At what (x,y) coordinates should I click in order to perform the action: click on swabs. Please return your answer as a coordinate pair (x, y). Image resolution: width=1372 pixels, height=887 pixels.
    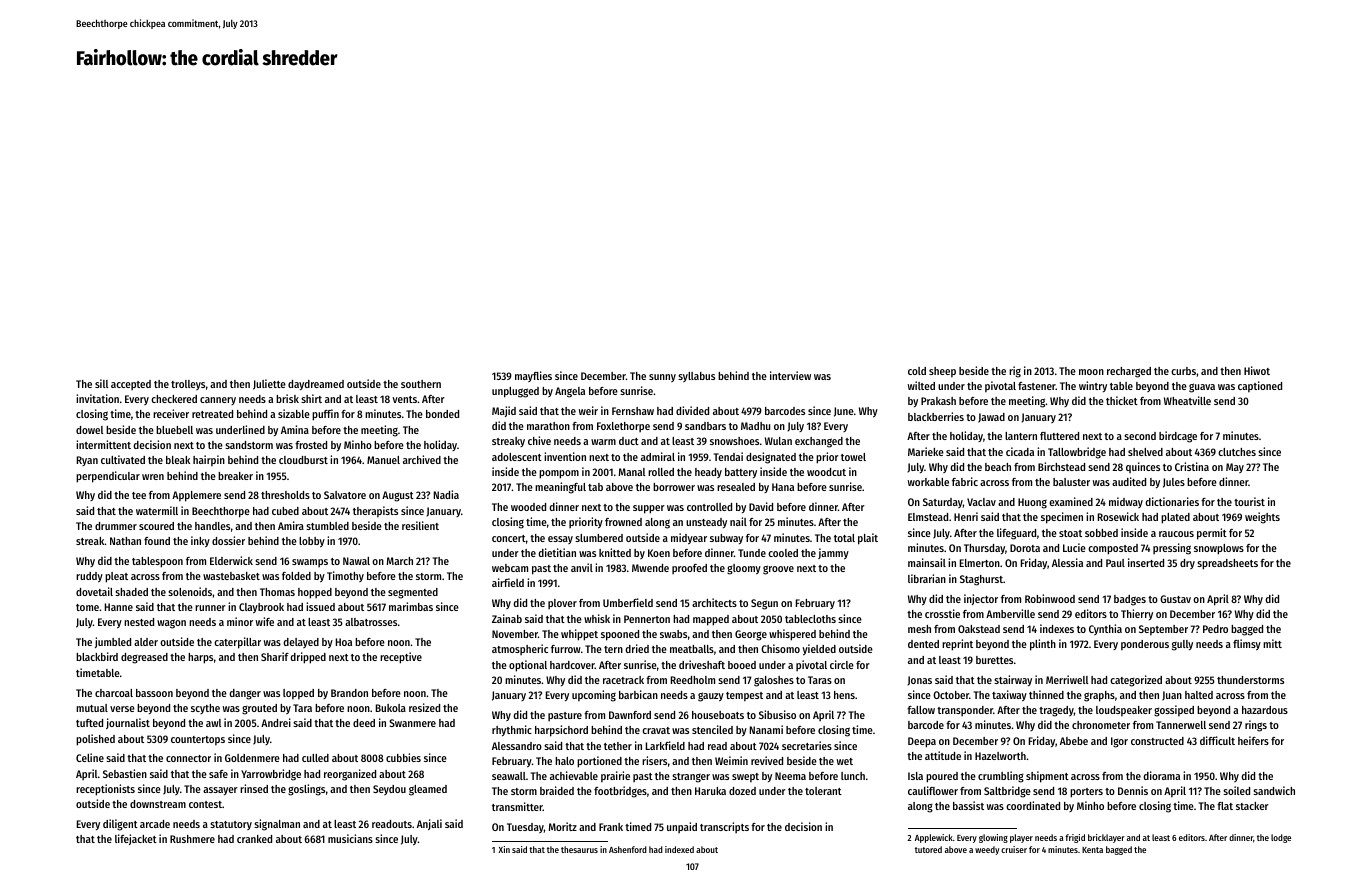
    Looking at the image, I should click on (673, 634).
